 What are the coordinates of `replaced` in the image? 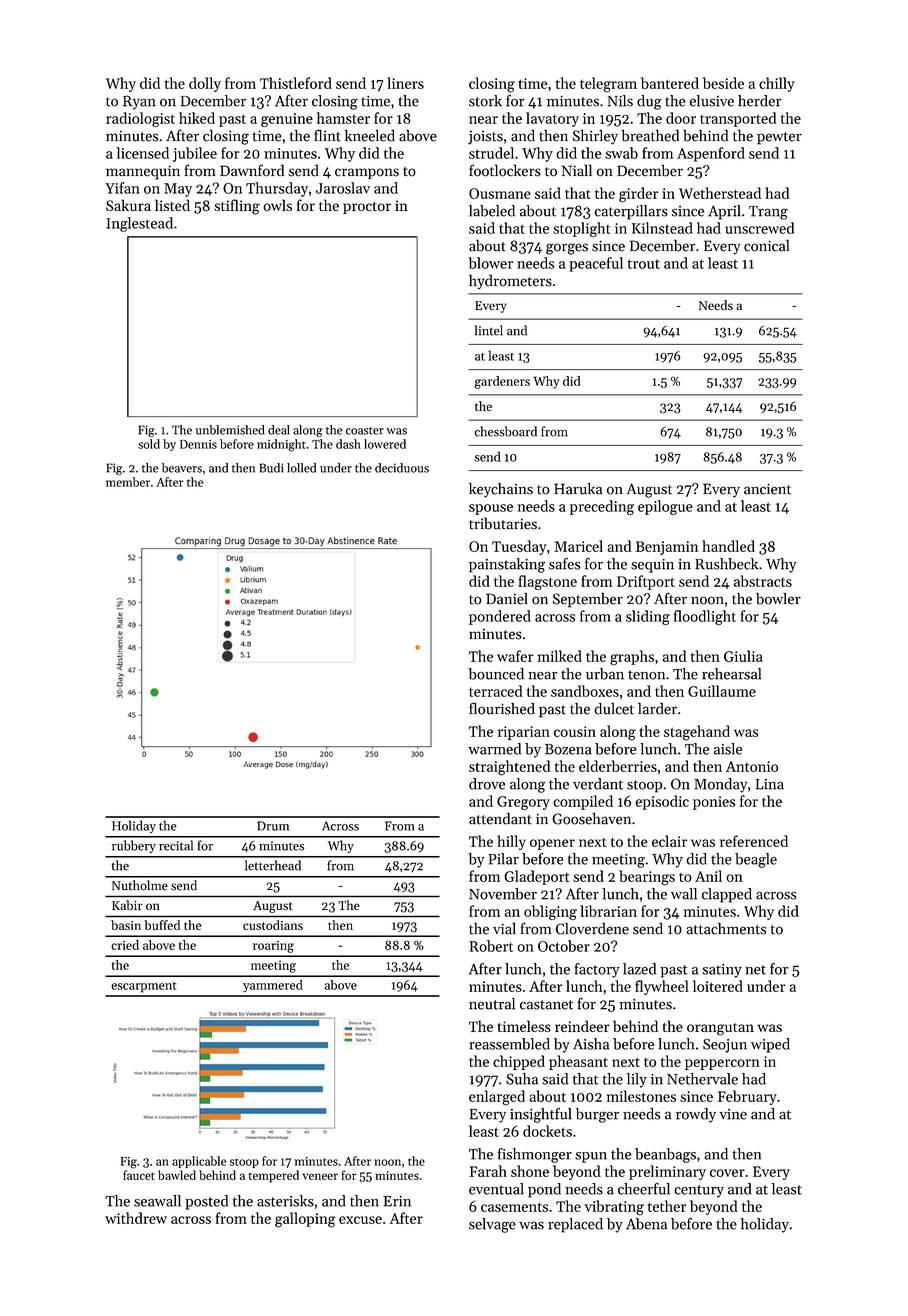 It's located at (575, 1225).
